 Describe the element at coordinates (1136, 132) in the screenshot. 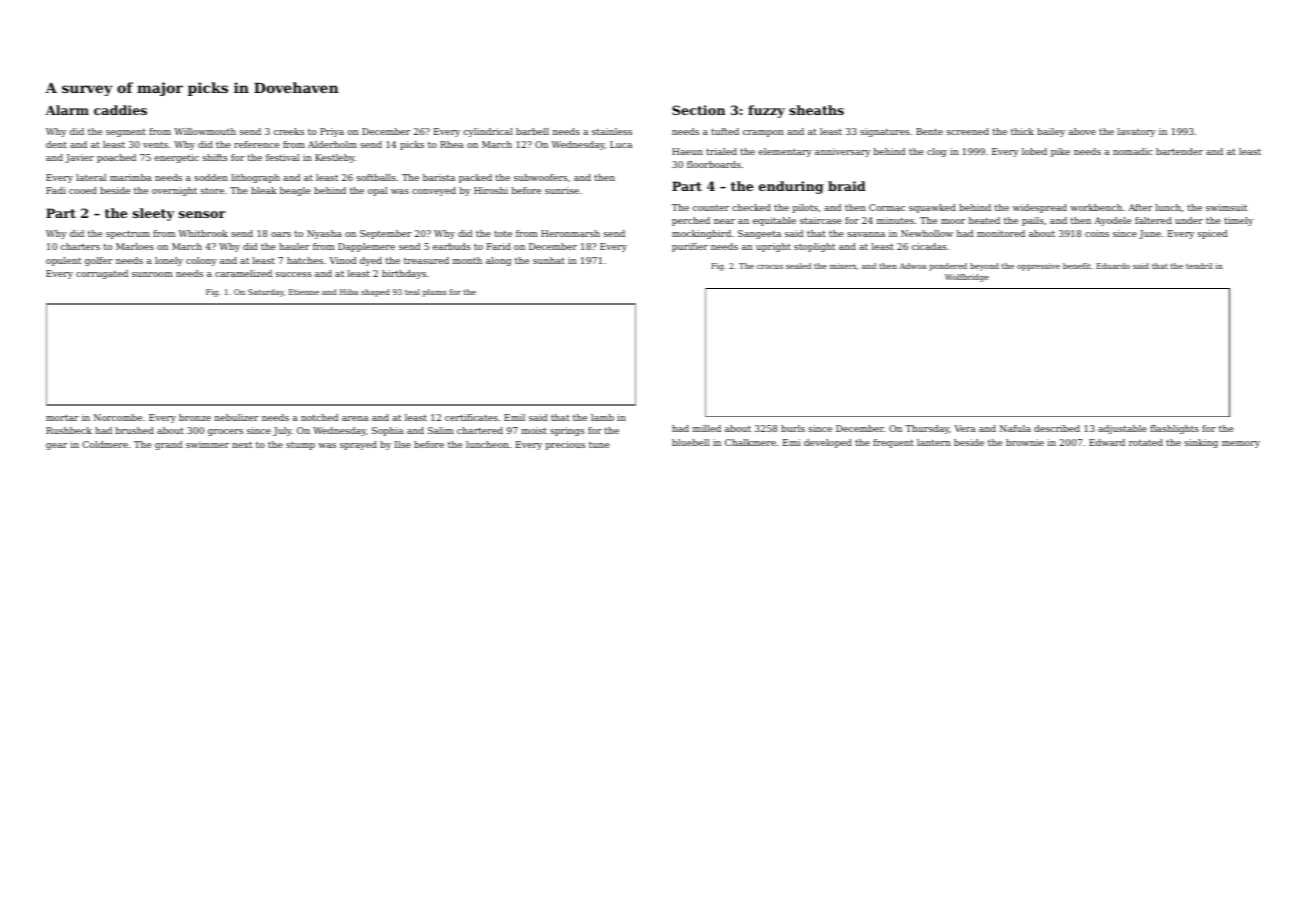

I see `lavatory` at that location.
